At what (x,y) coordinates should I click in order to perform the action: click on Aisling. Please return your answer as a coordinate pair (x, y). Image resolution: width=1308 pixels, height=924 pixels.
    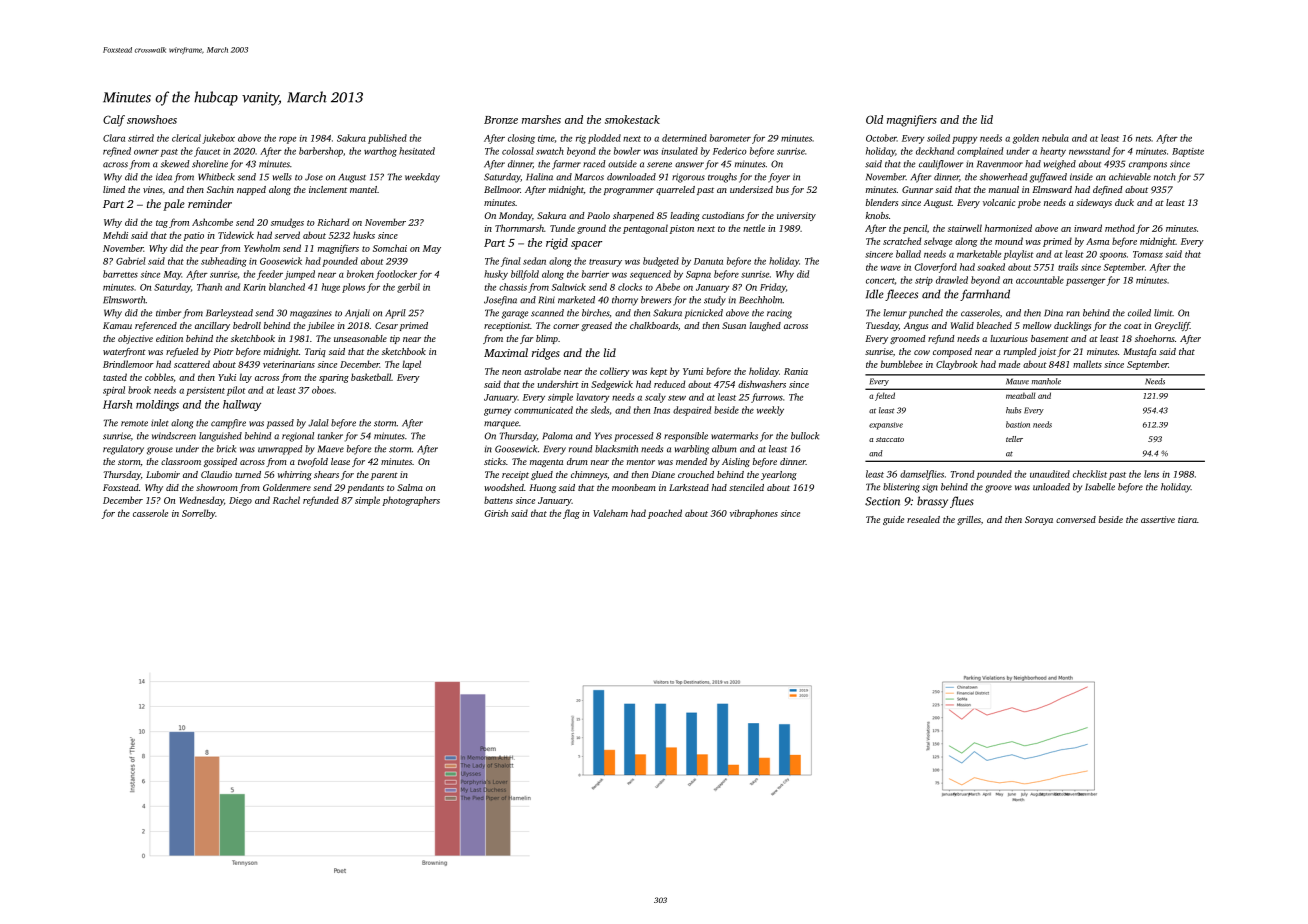
    Looking at the image, I should click on (736, 462).
